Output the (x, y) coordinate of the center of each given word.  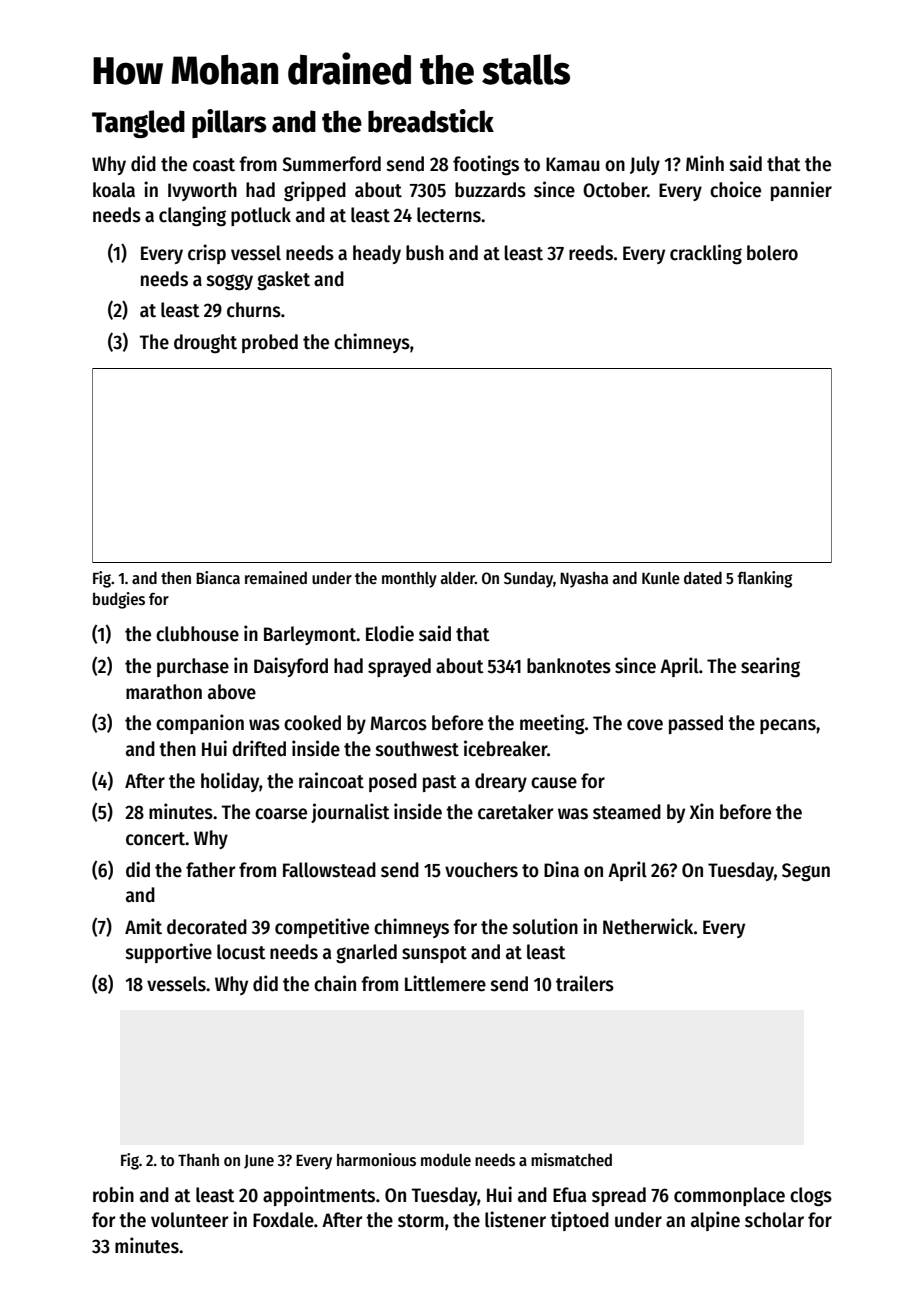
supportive (169, 953)
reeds (591, 253)
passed (696, 724)
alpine (715, 1221)
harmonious (376, 1159)
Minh (705, 163)
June (259, 1162)
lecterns (449, 215)
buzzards (490, 190)
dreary (501, 782)
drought (205, 344)
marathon (164, 692)
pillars (229, 123)
